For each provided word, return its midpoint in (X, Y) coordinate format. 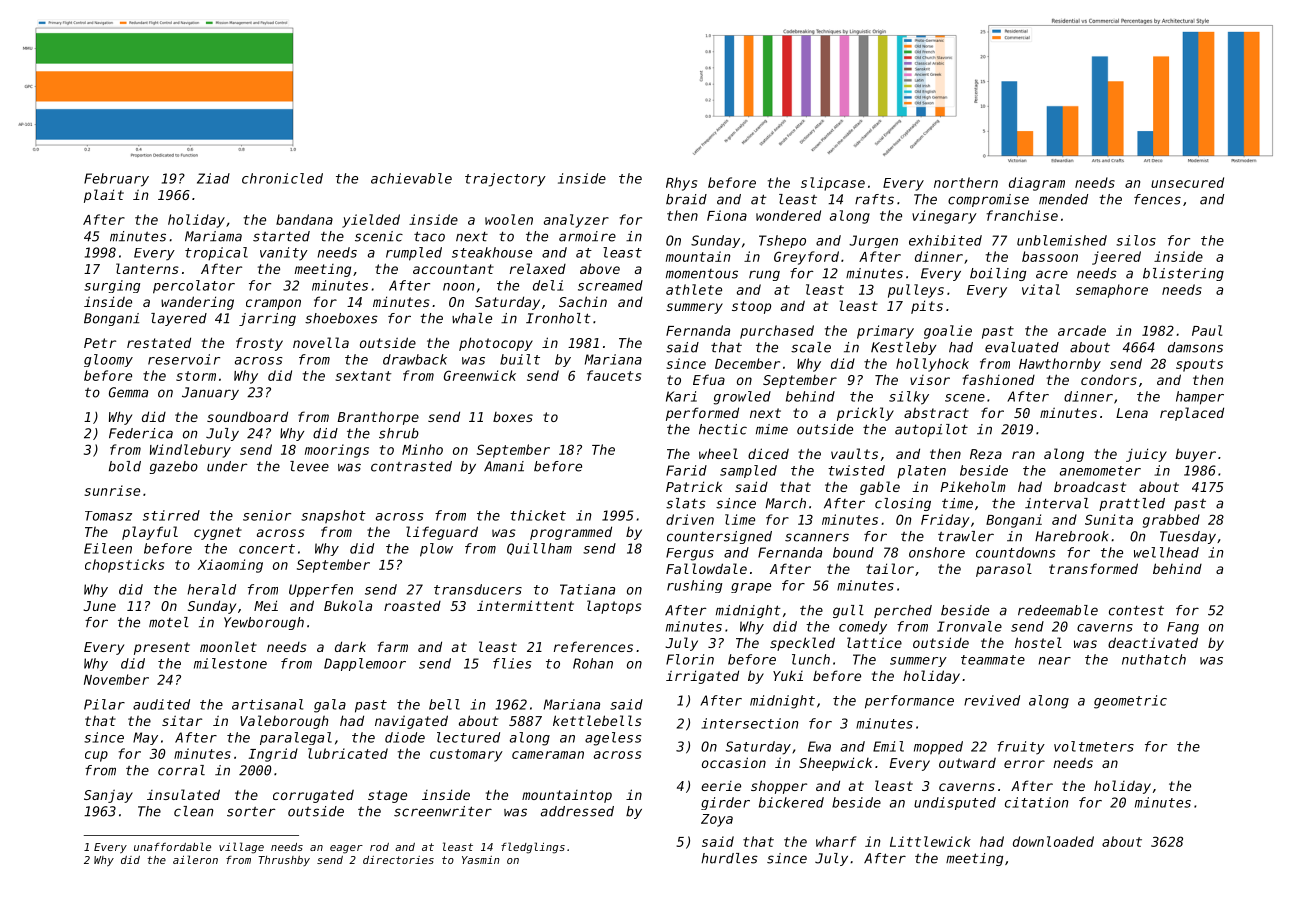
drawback (415, 359)
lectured (468, 737)
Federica (141, 433)
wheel (718, 453)
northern (966, 182)
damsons (1195, 347)
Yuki (788, 675)
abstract (936, 412)
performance (909, 702)
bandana (304, 219)
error (1024, 764)
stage (387, 796)
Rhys (681, 184)
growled (742, 398)
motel (169, 622)
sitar (182, 721)
